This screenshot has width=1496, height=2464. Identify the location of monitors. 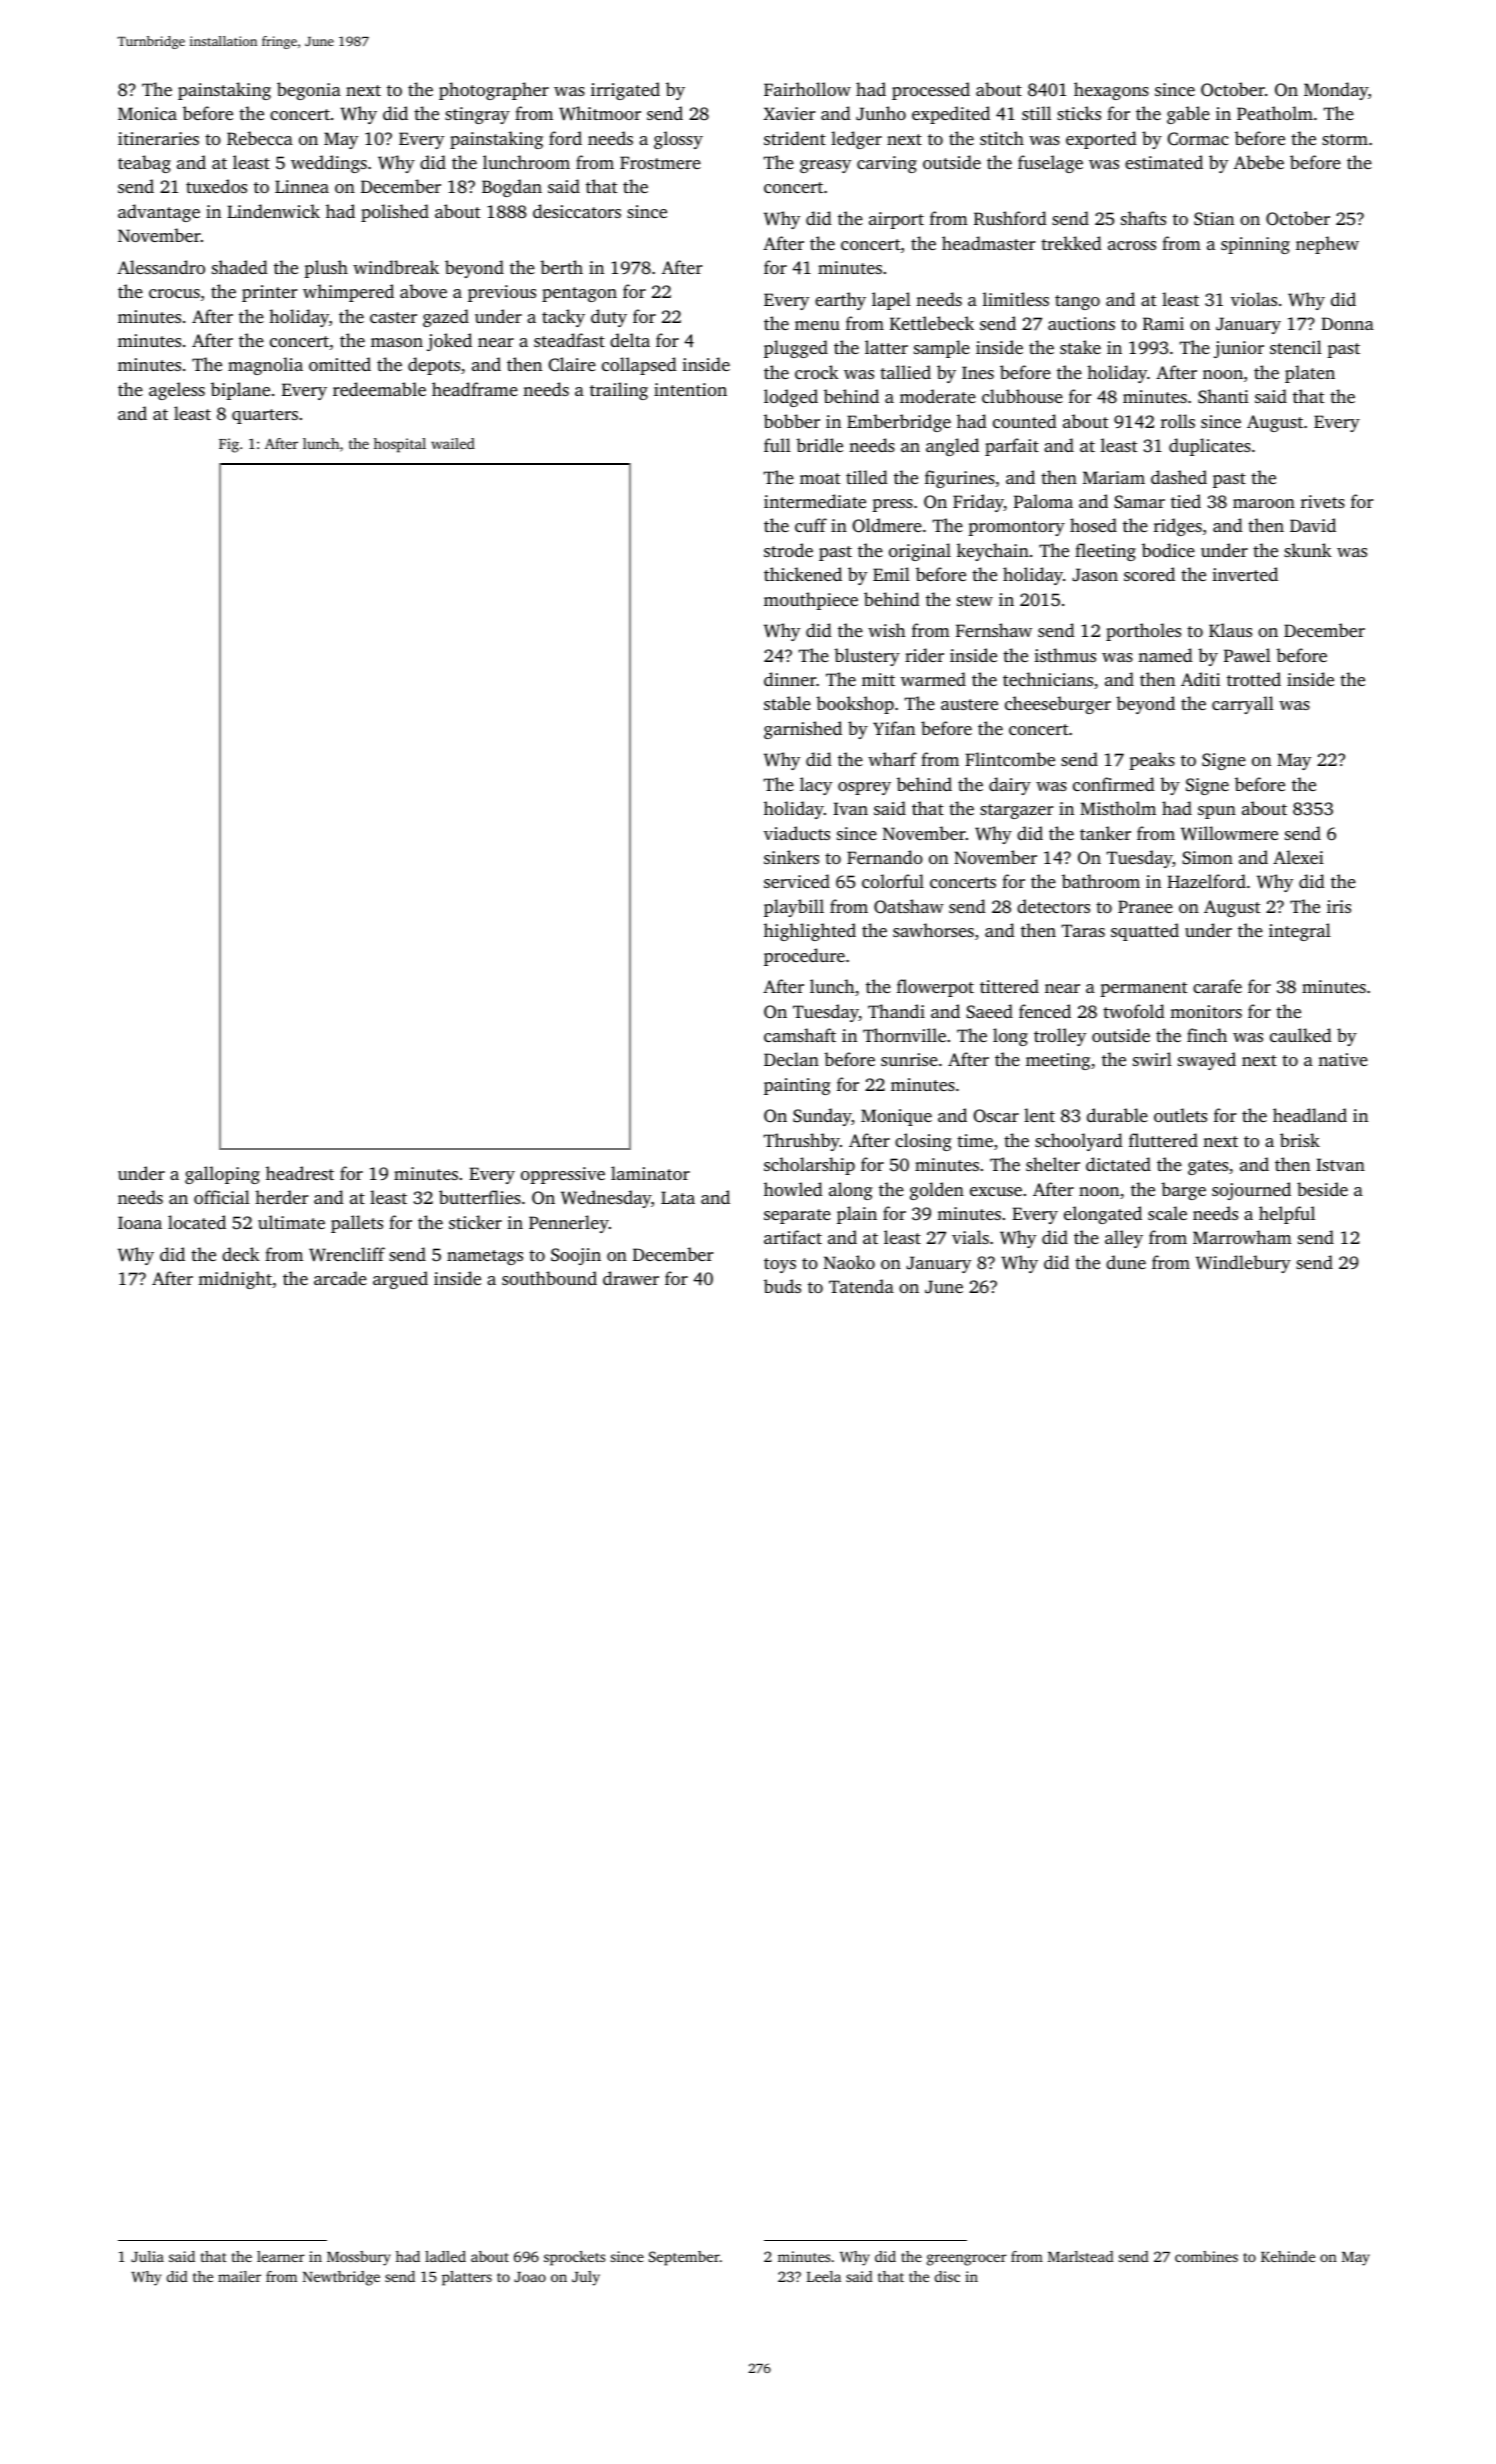
(1206, 1011).
